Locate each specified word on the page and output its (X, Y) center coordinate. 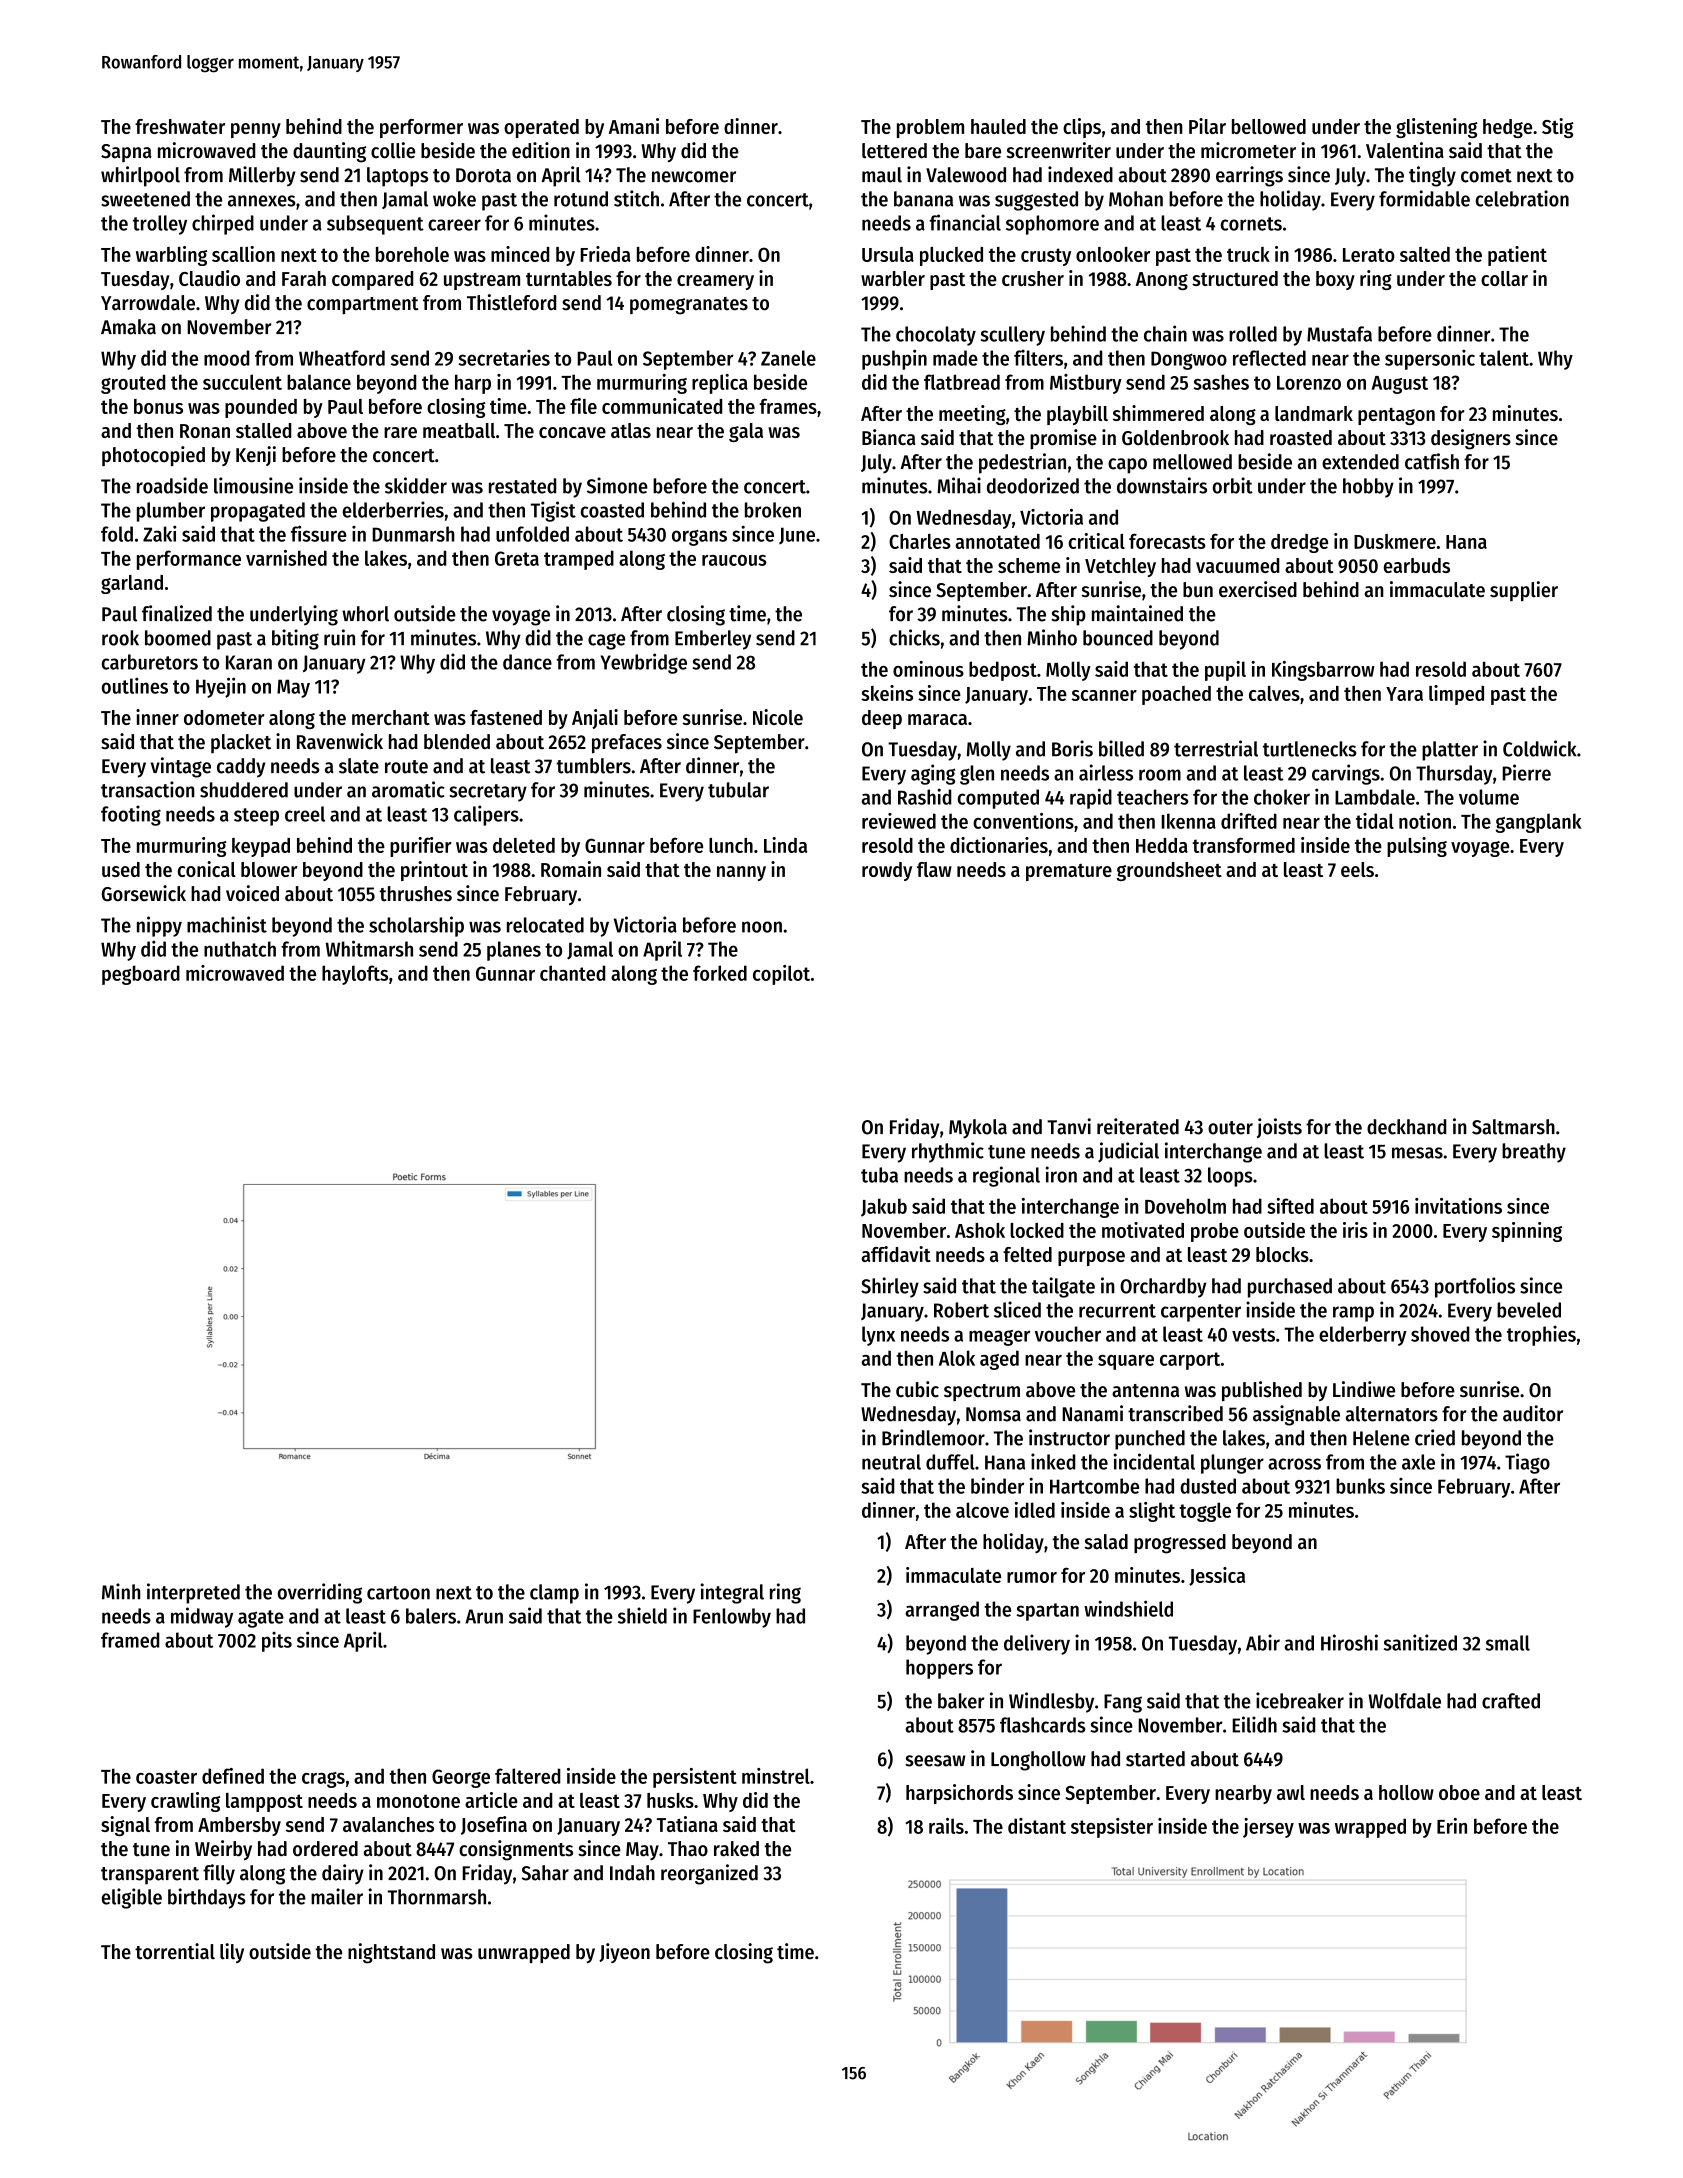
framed (130, 1640)
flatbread (962, 382)
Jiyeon (624, 1953)
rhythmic (948, 1152)
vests (1253, 1335)
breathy (1534, 1153)
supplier (1524, 591)
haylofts (355, 975)
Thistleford (511, 302)
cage (606, 641)
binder (997, 1485)
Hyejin (221, 687)
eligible (132, 1898)
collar (1504, 278)
